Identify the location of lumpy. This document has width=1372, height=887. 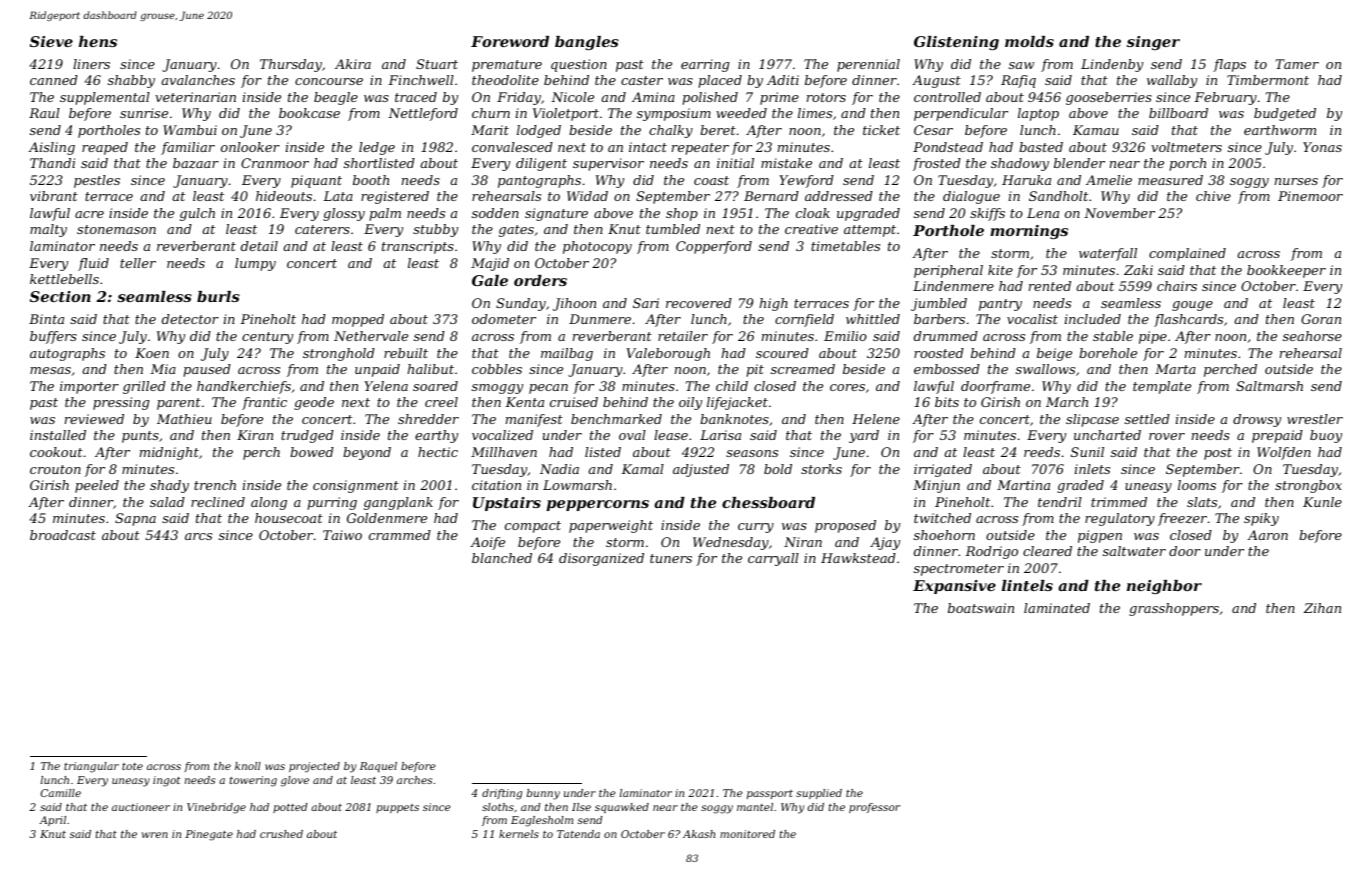
(255, 264).
